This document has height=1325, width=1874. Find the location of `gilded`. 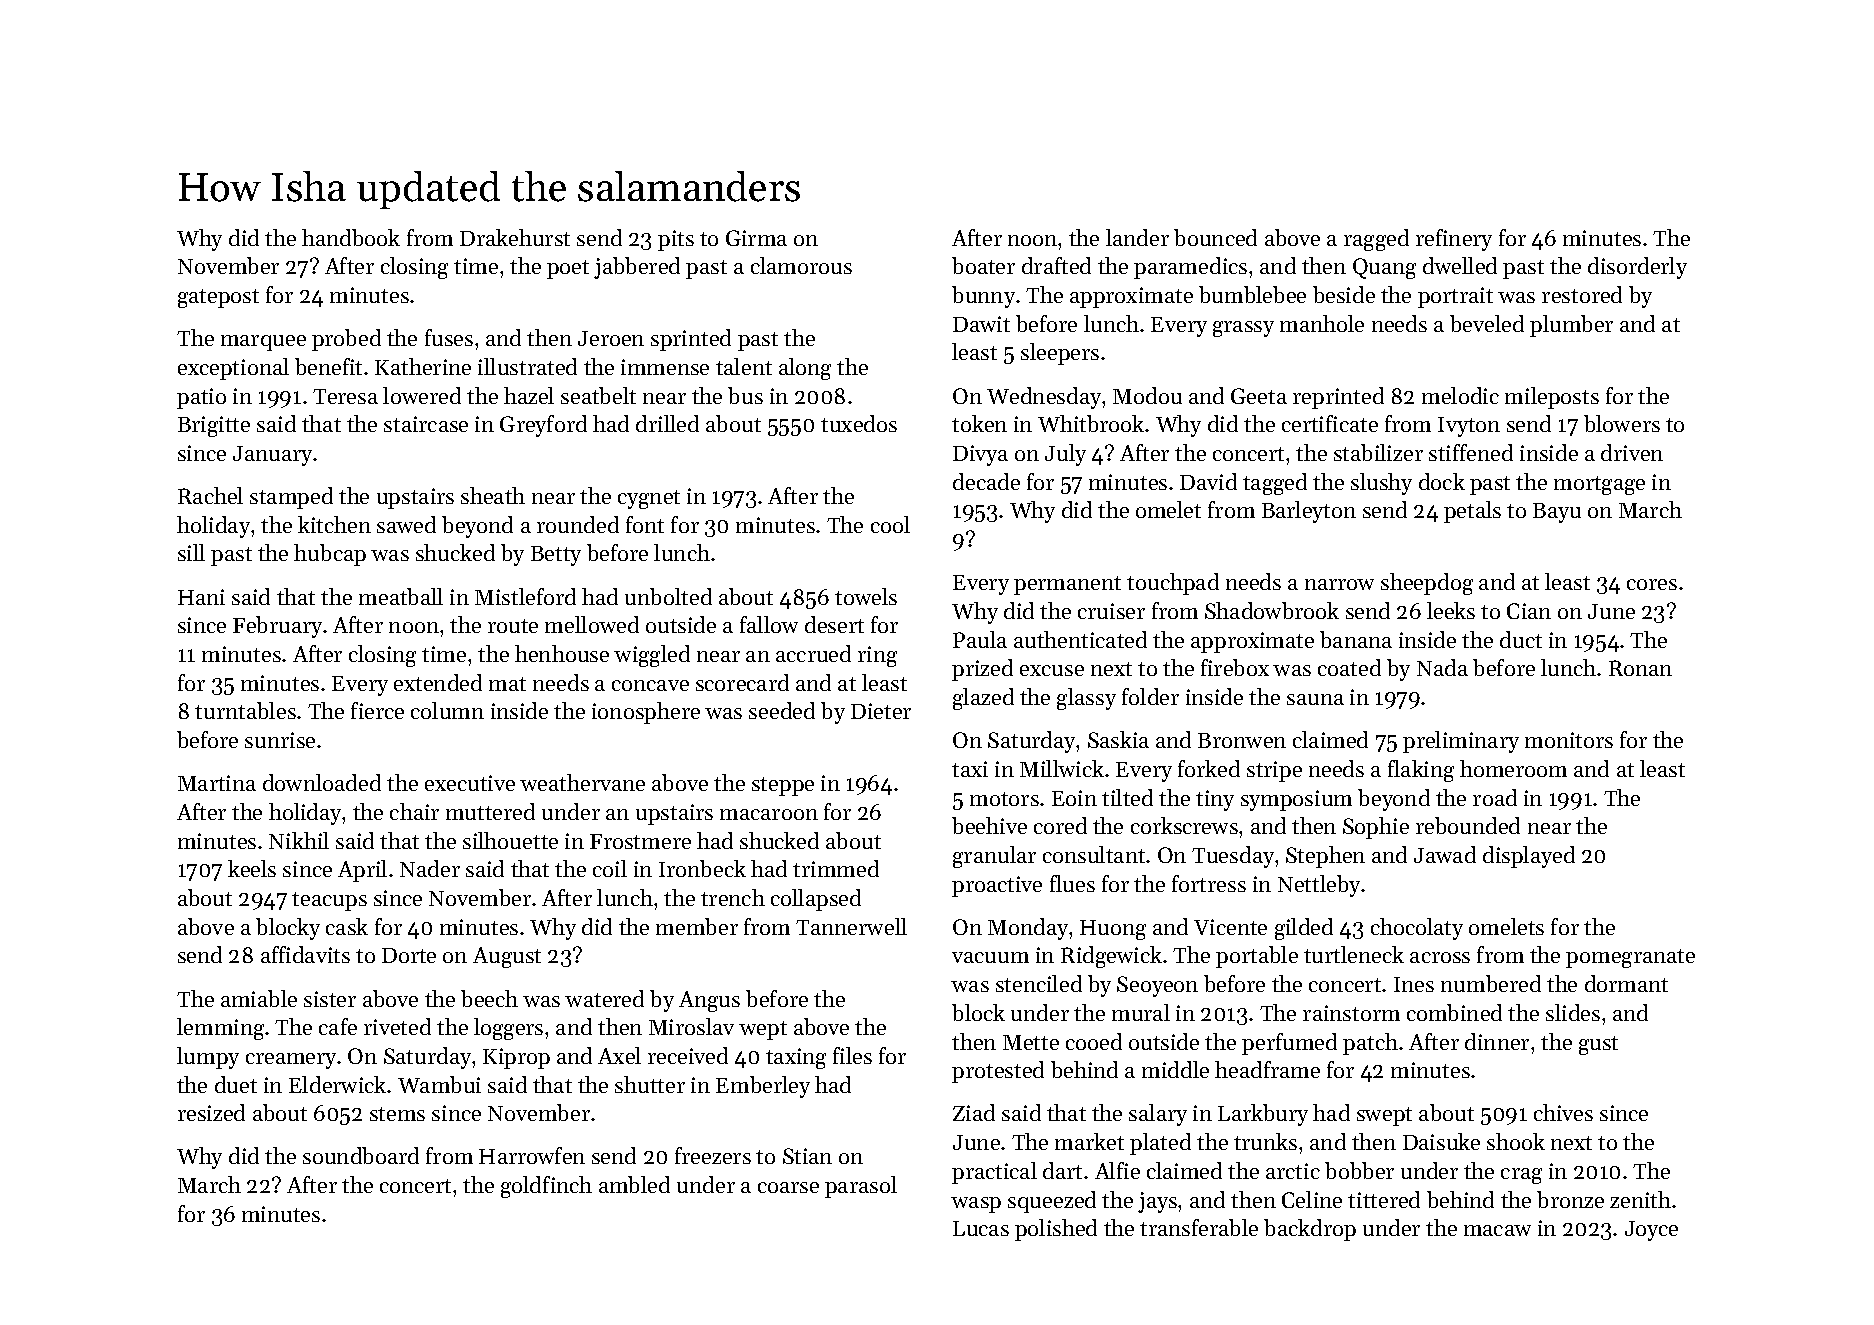

gilded is located at coordinates (1304, 929).
